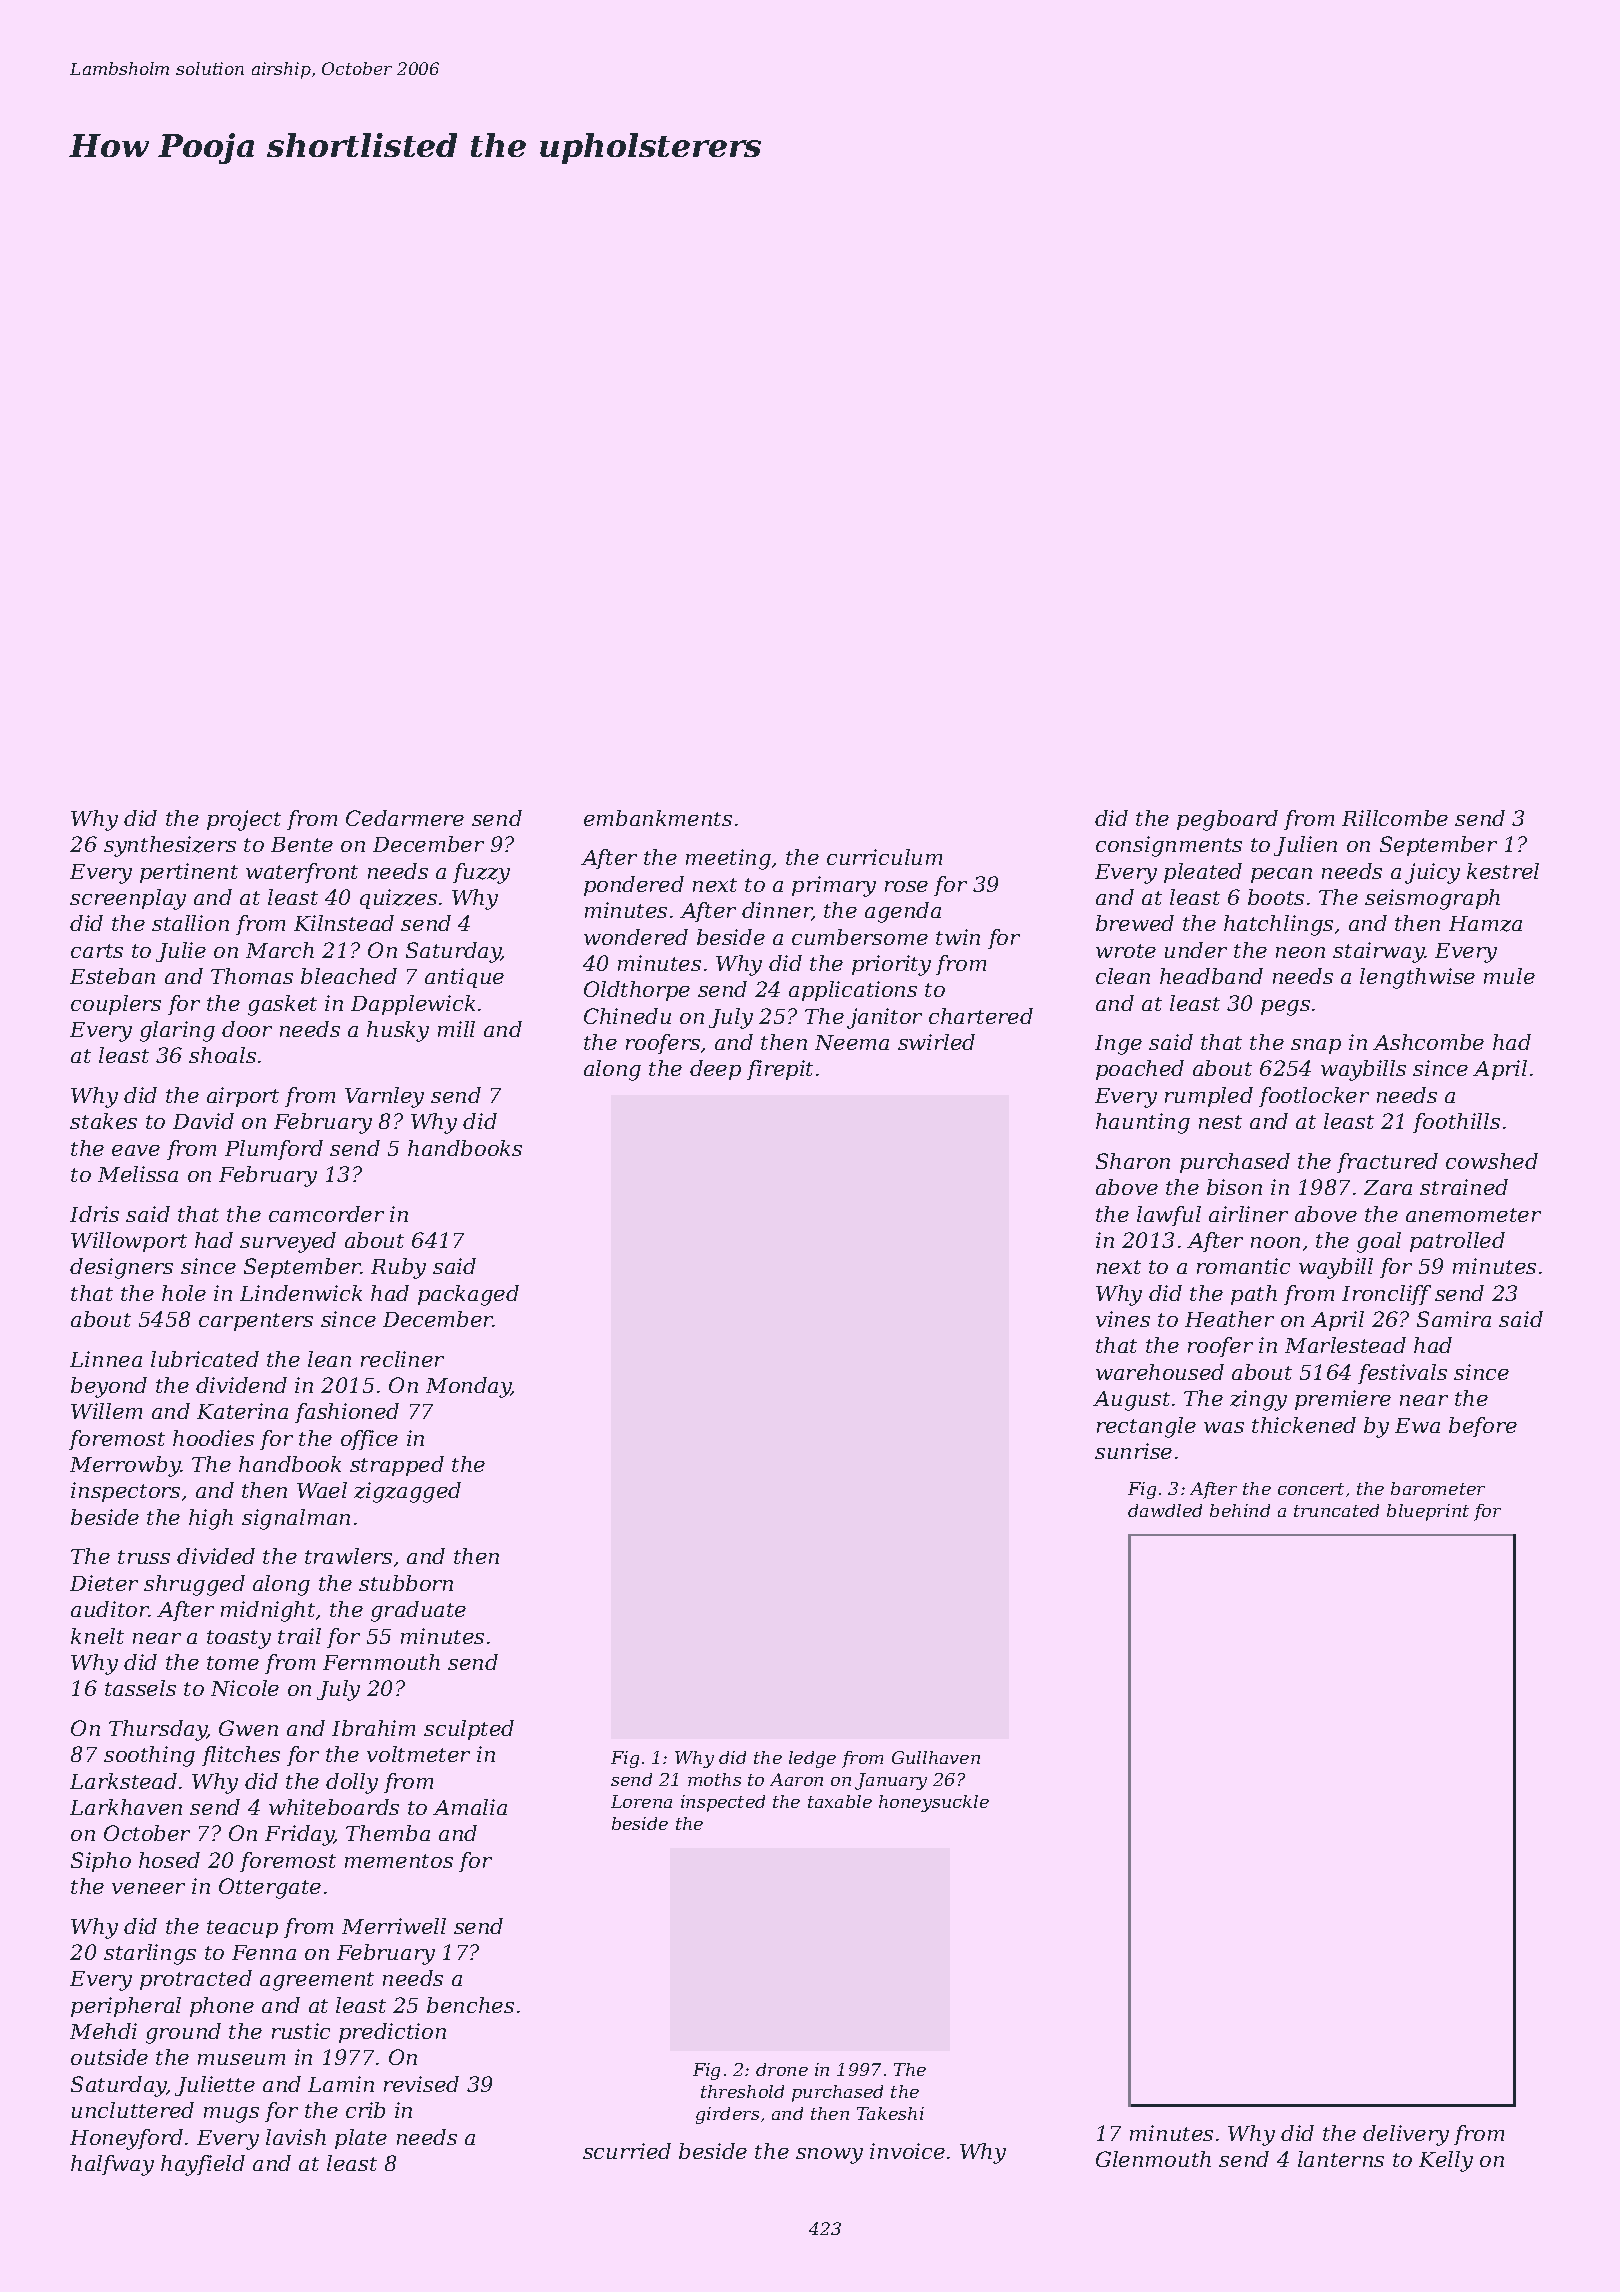 The width and height of the image is (1620, 2292). Describe the element at coordinates (222, 2007) in the image. I see `phone` at that location.
